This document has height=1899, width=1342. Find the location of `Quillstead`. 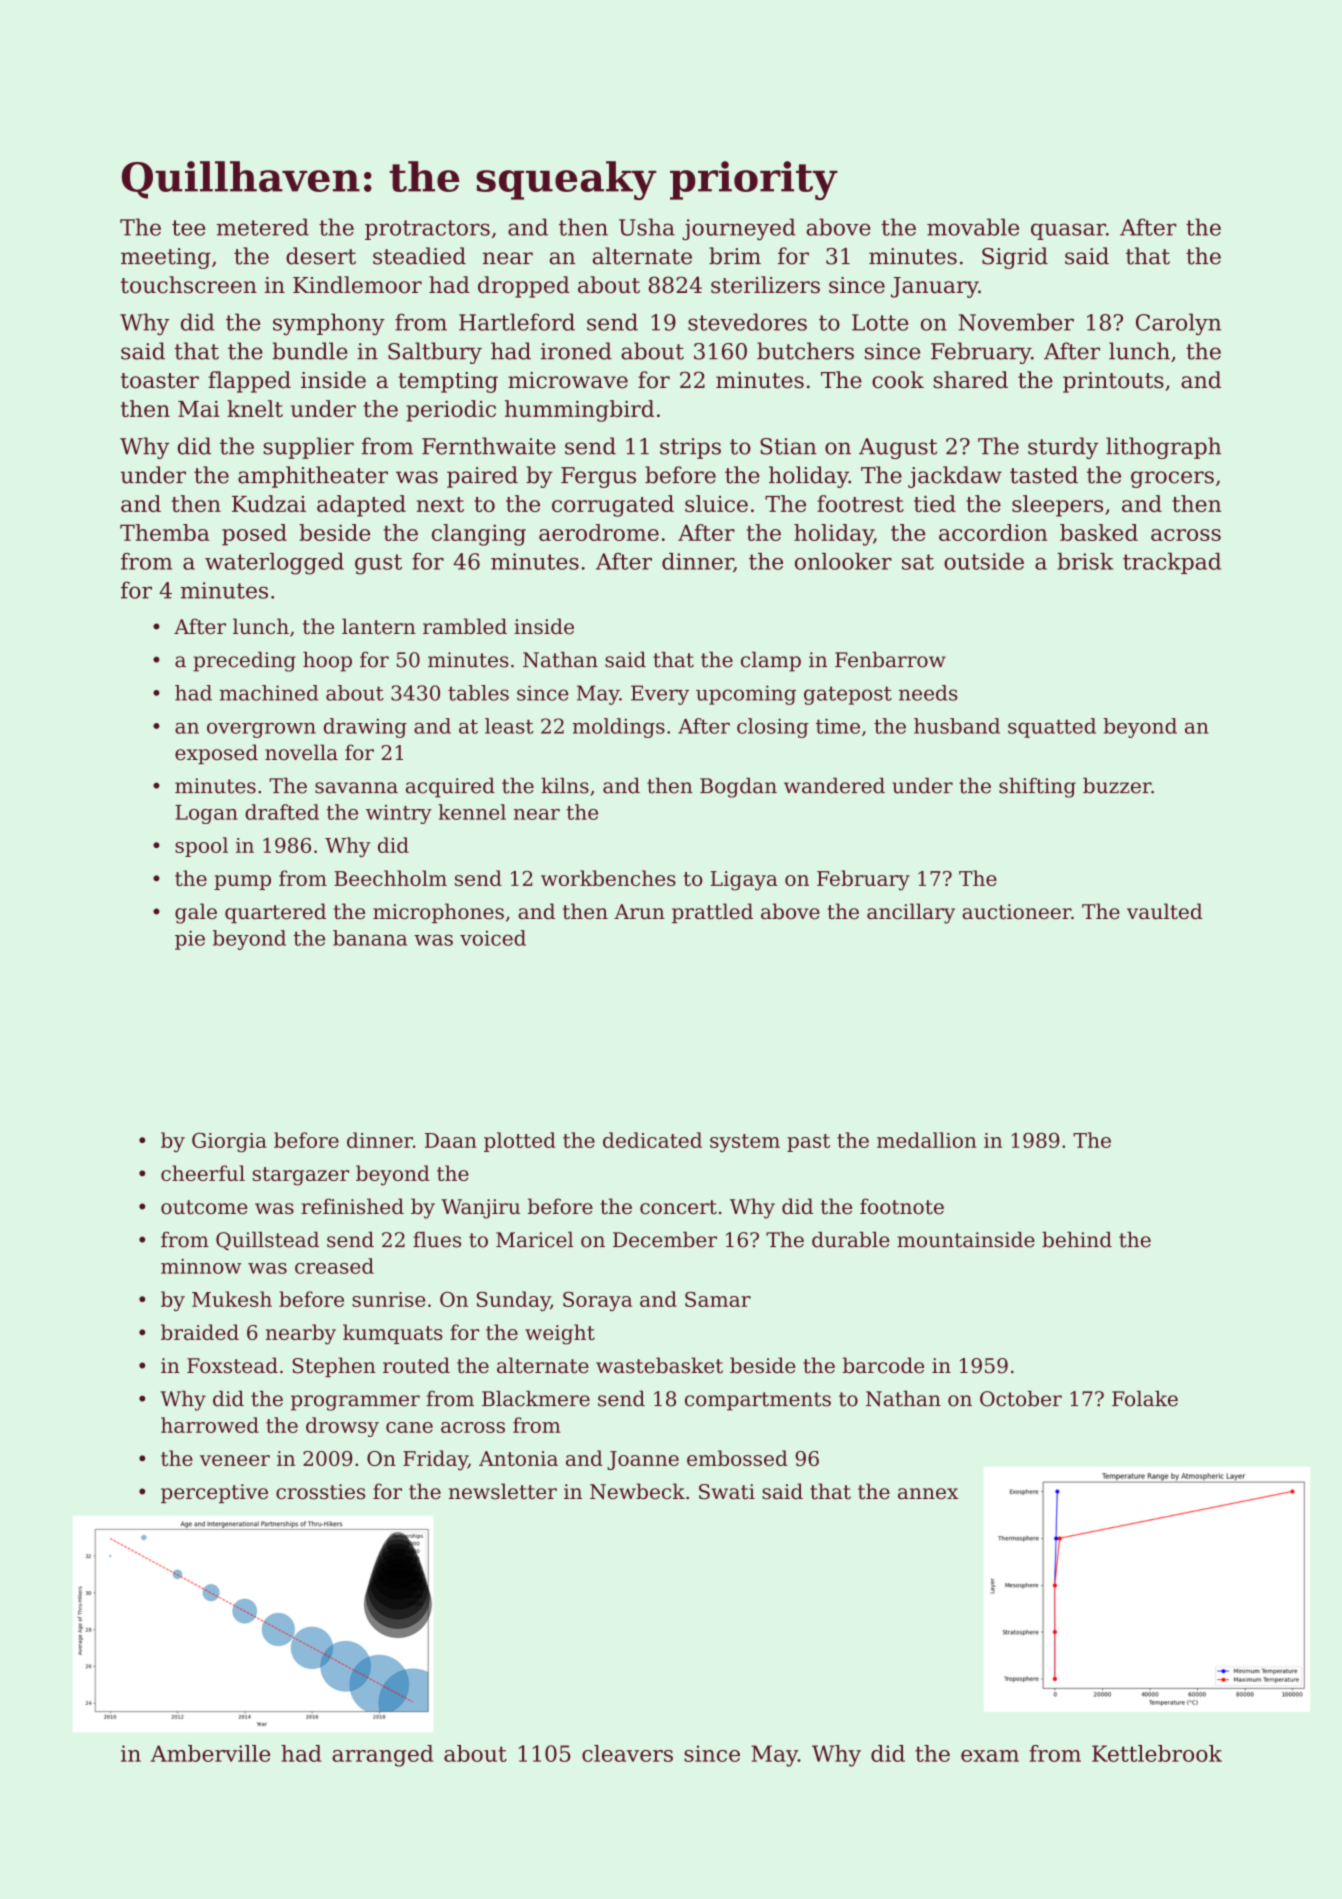

Quillstead is located at coordinates (267, 1241).
